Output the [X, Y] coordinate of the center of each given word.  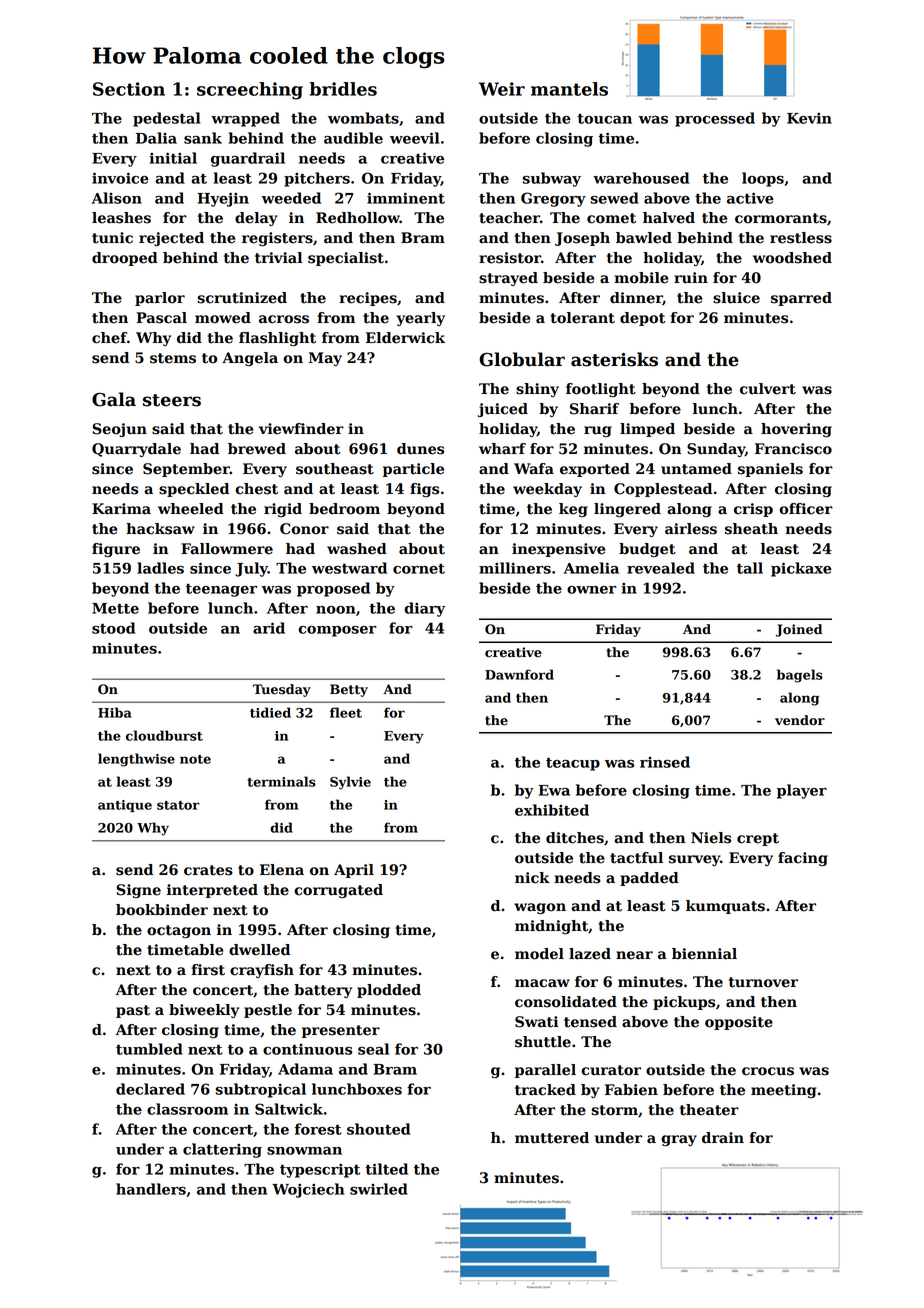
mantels [569, 89]
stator [178, 805]
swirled [379, 1189]
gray [679, 1140]
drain [723, 1138]
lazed [590, 954]
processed [715, 119]
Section [129, 89]
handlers [151, 1189]
